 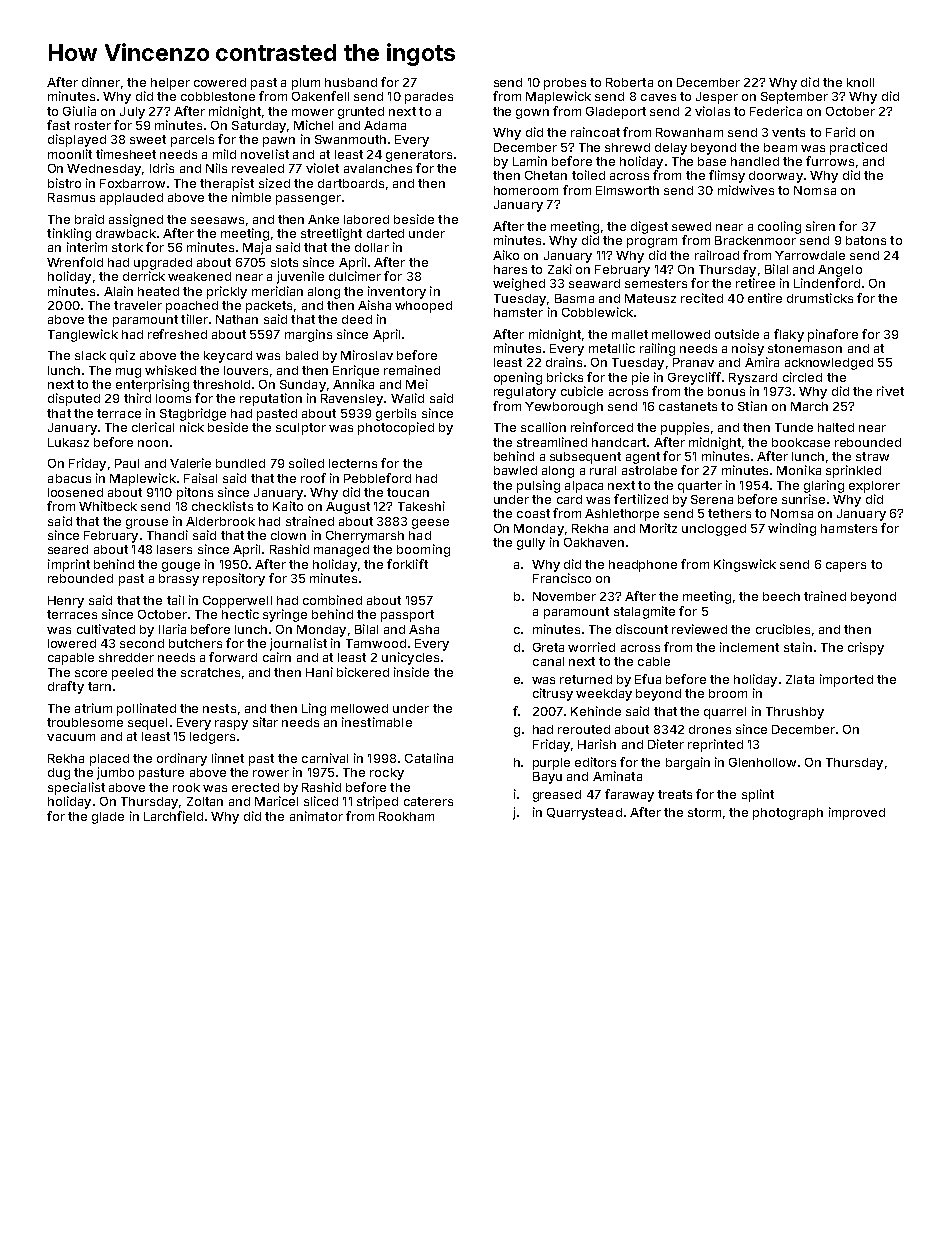 I want to click on inestimable, so click(x=377, y=722).
